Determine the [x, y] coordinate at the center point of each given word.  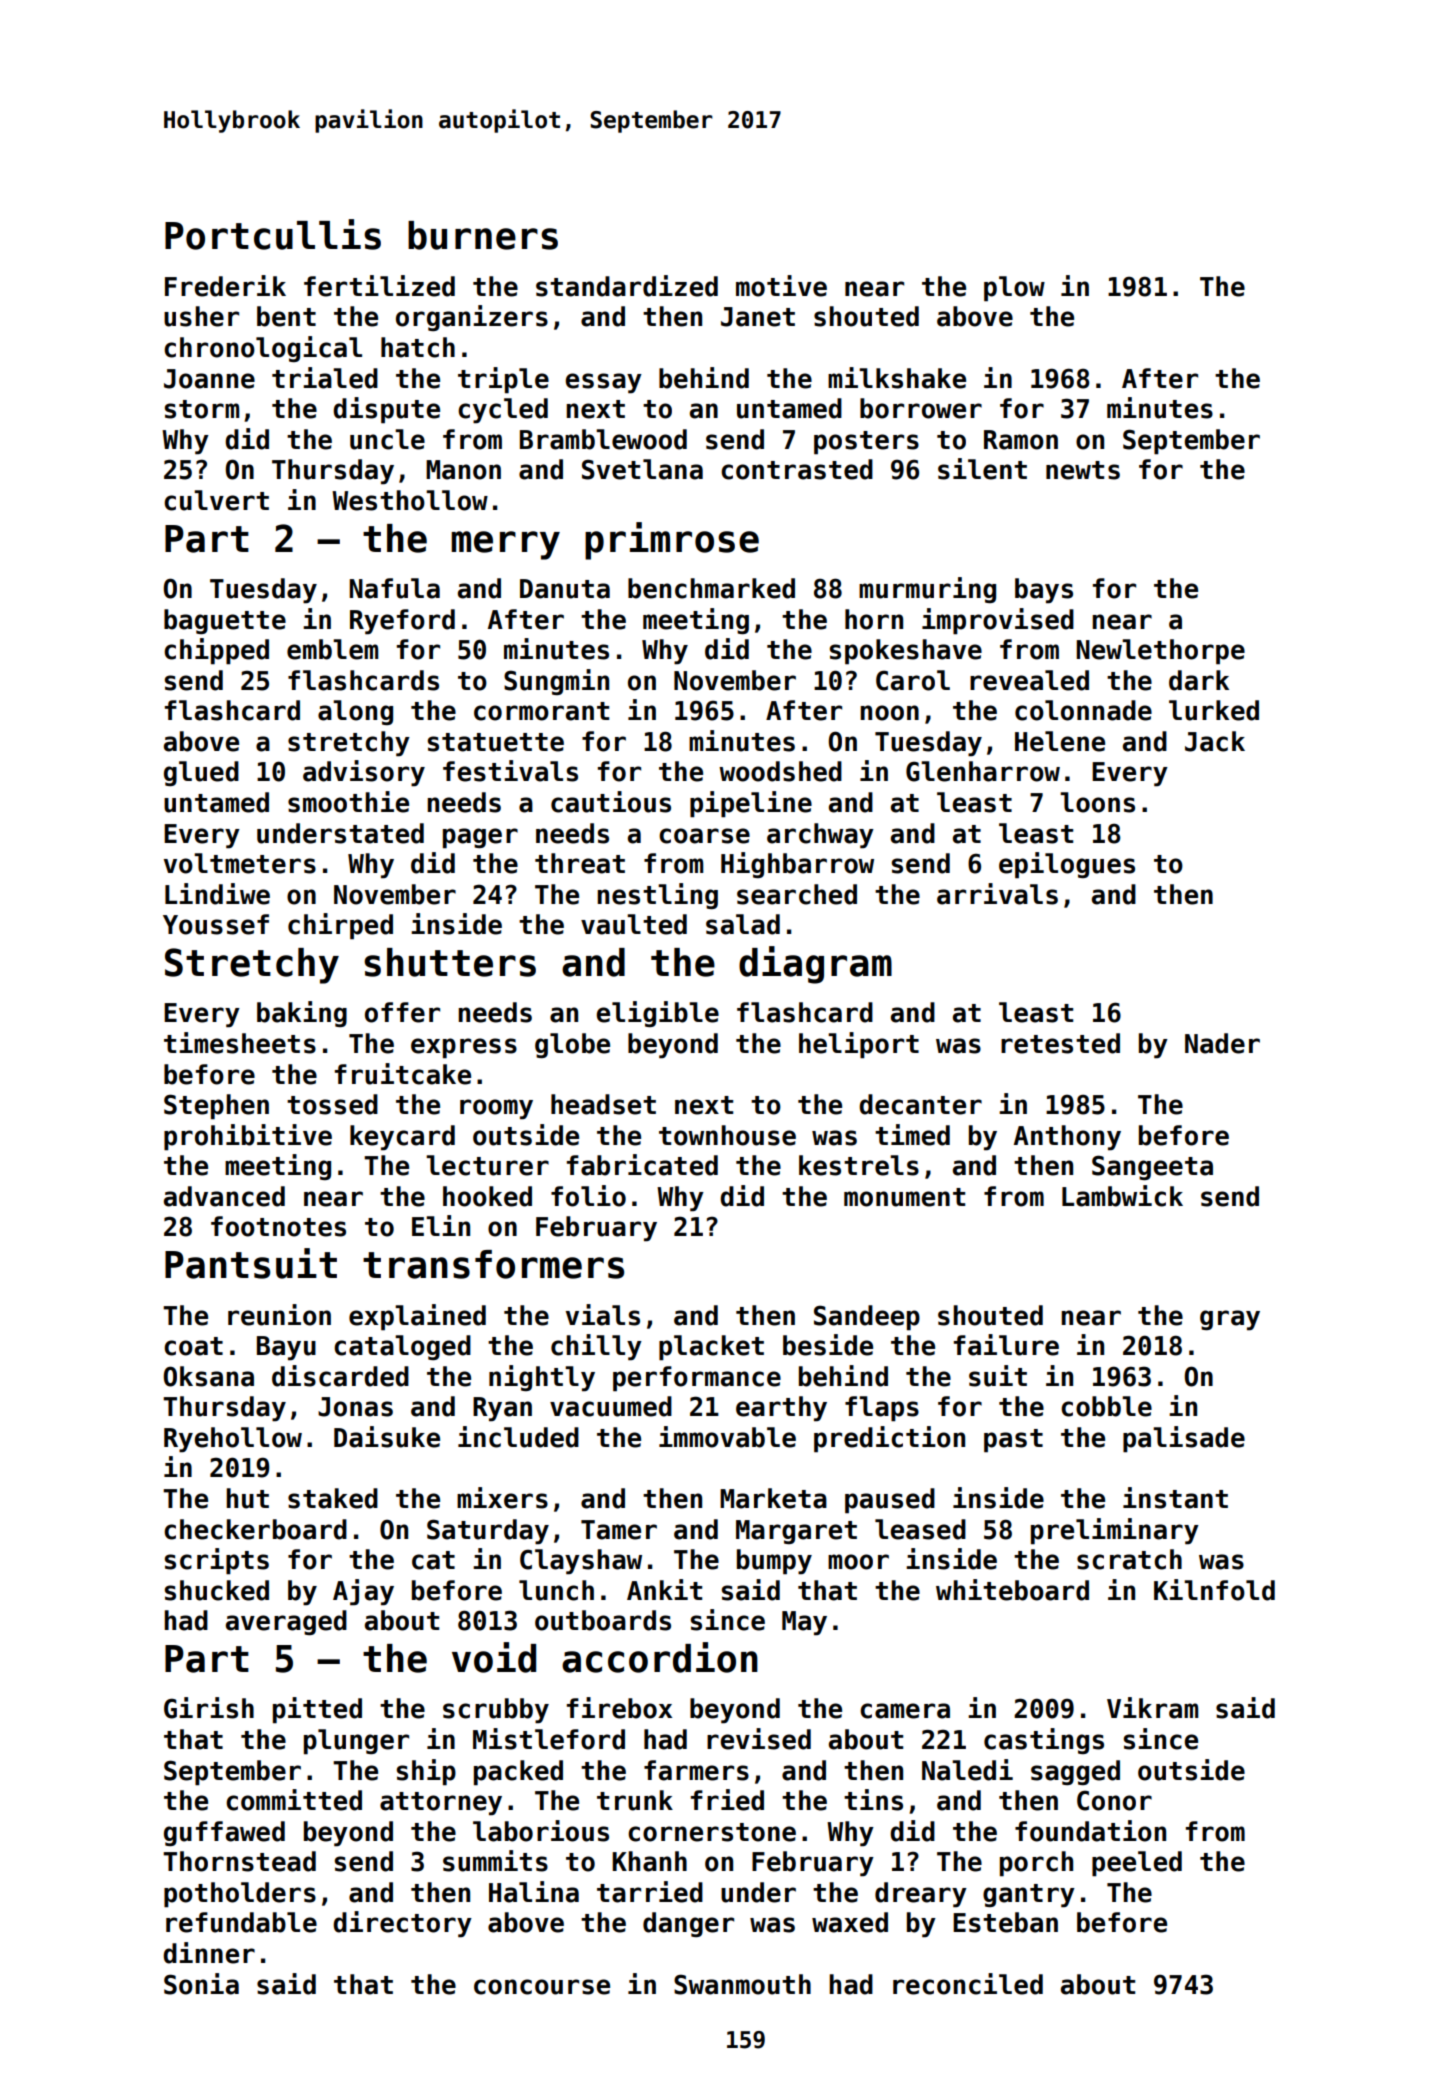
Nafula [394, 588]
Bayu [286, 1348]
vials [603, 1315]
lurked [1214, 710]
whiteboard [1012, 1590]
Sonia [201, 1984]
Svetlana [642, 469]
